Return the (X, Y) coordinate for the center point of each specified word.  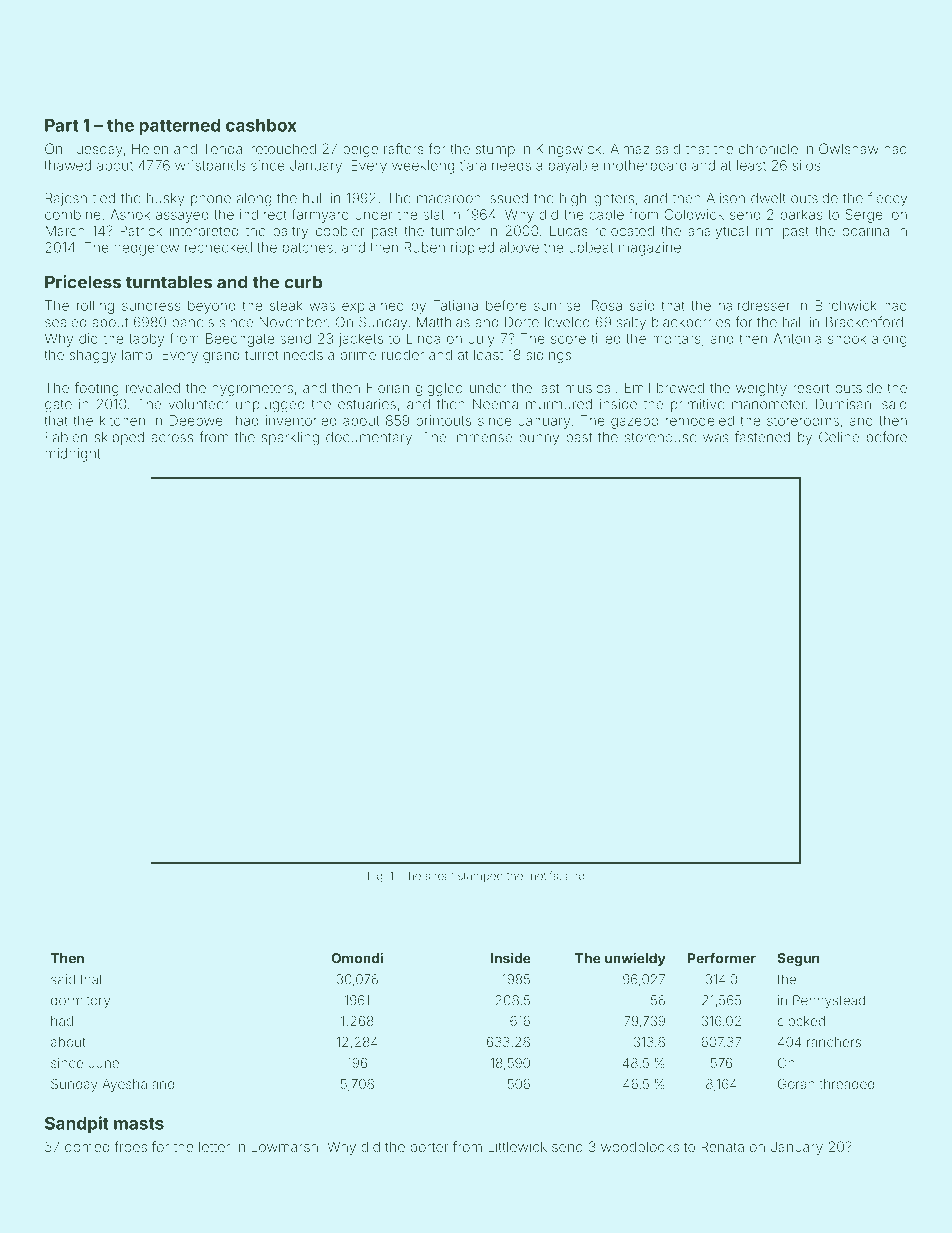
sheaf (439, 875)
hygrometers (252, 389)
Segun (798, 959)
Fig (375, 877)
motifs (542, 875)
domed (87, 1147)
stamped (480, 877)
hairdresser (754, 305)
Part (62, 125)
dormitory (80, 1001)
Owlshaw (849, 148)
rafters (404, 148)
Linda (423, 338)
